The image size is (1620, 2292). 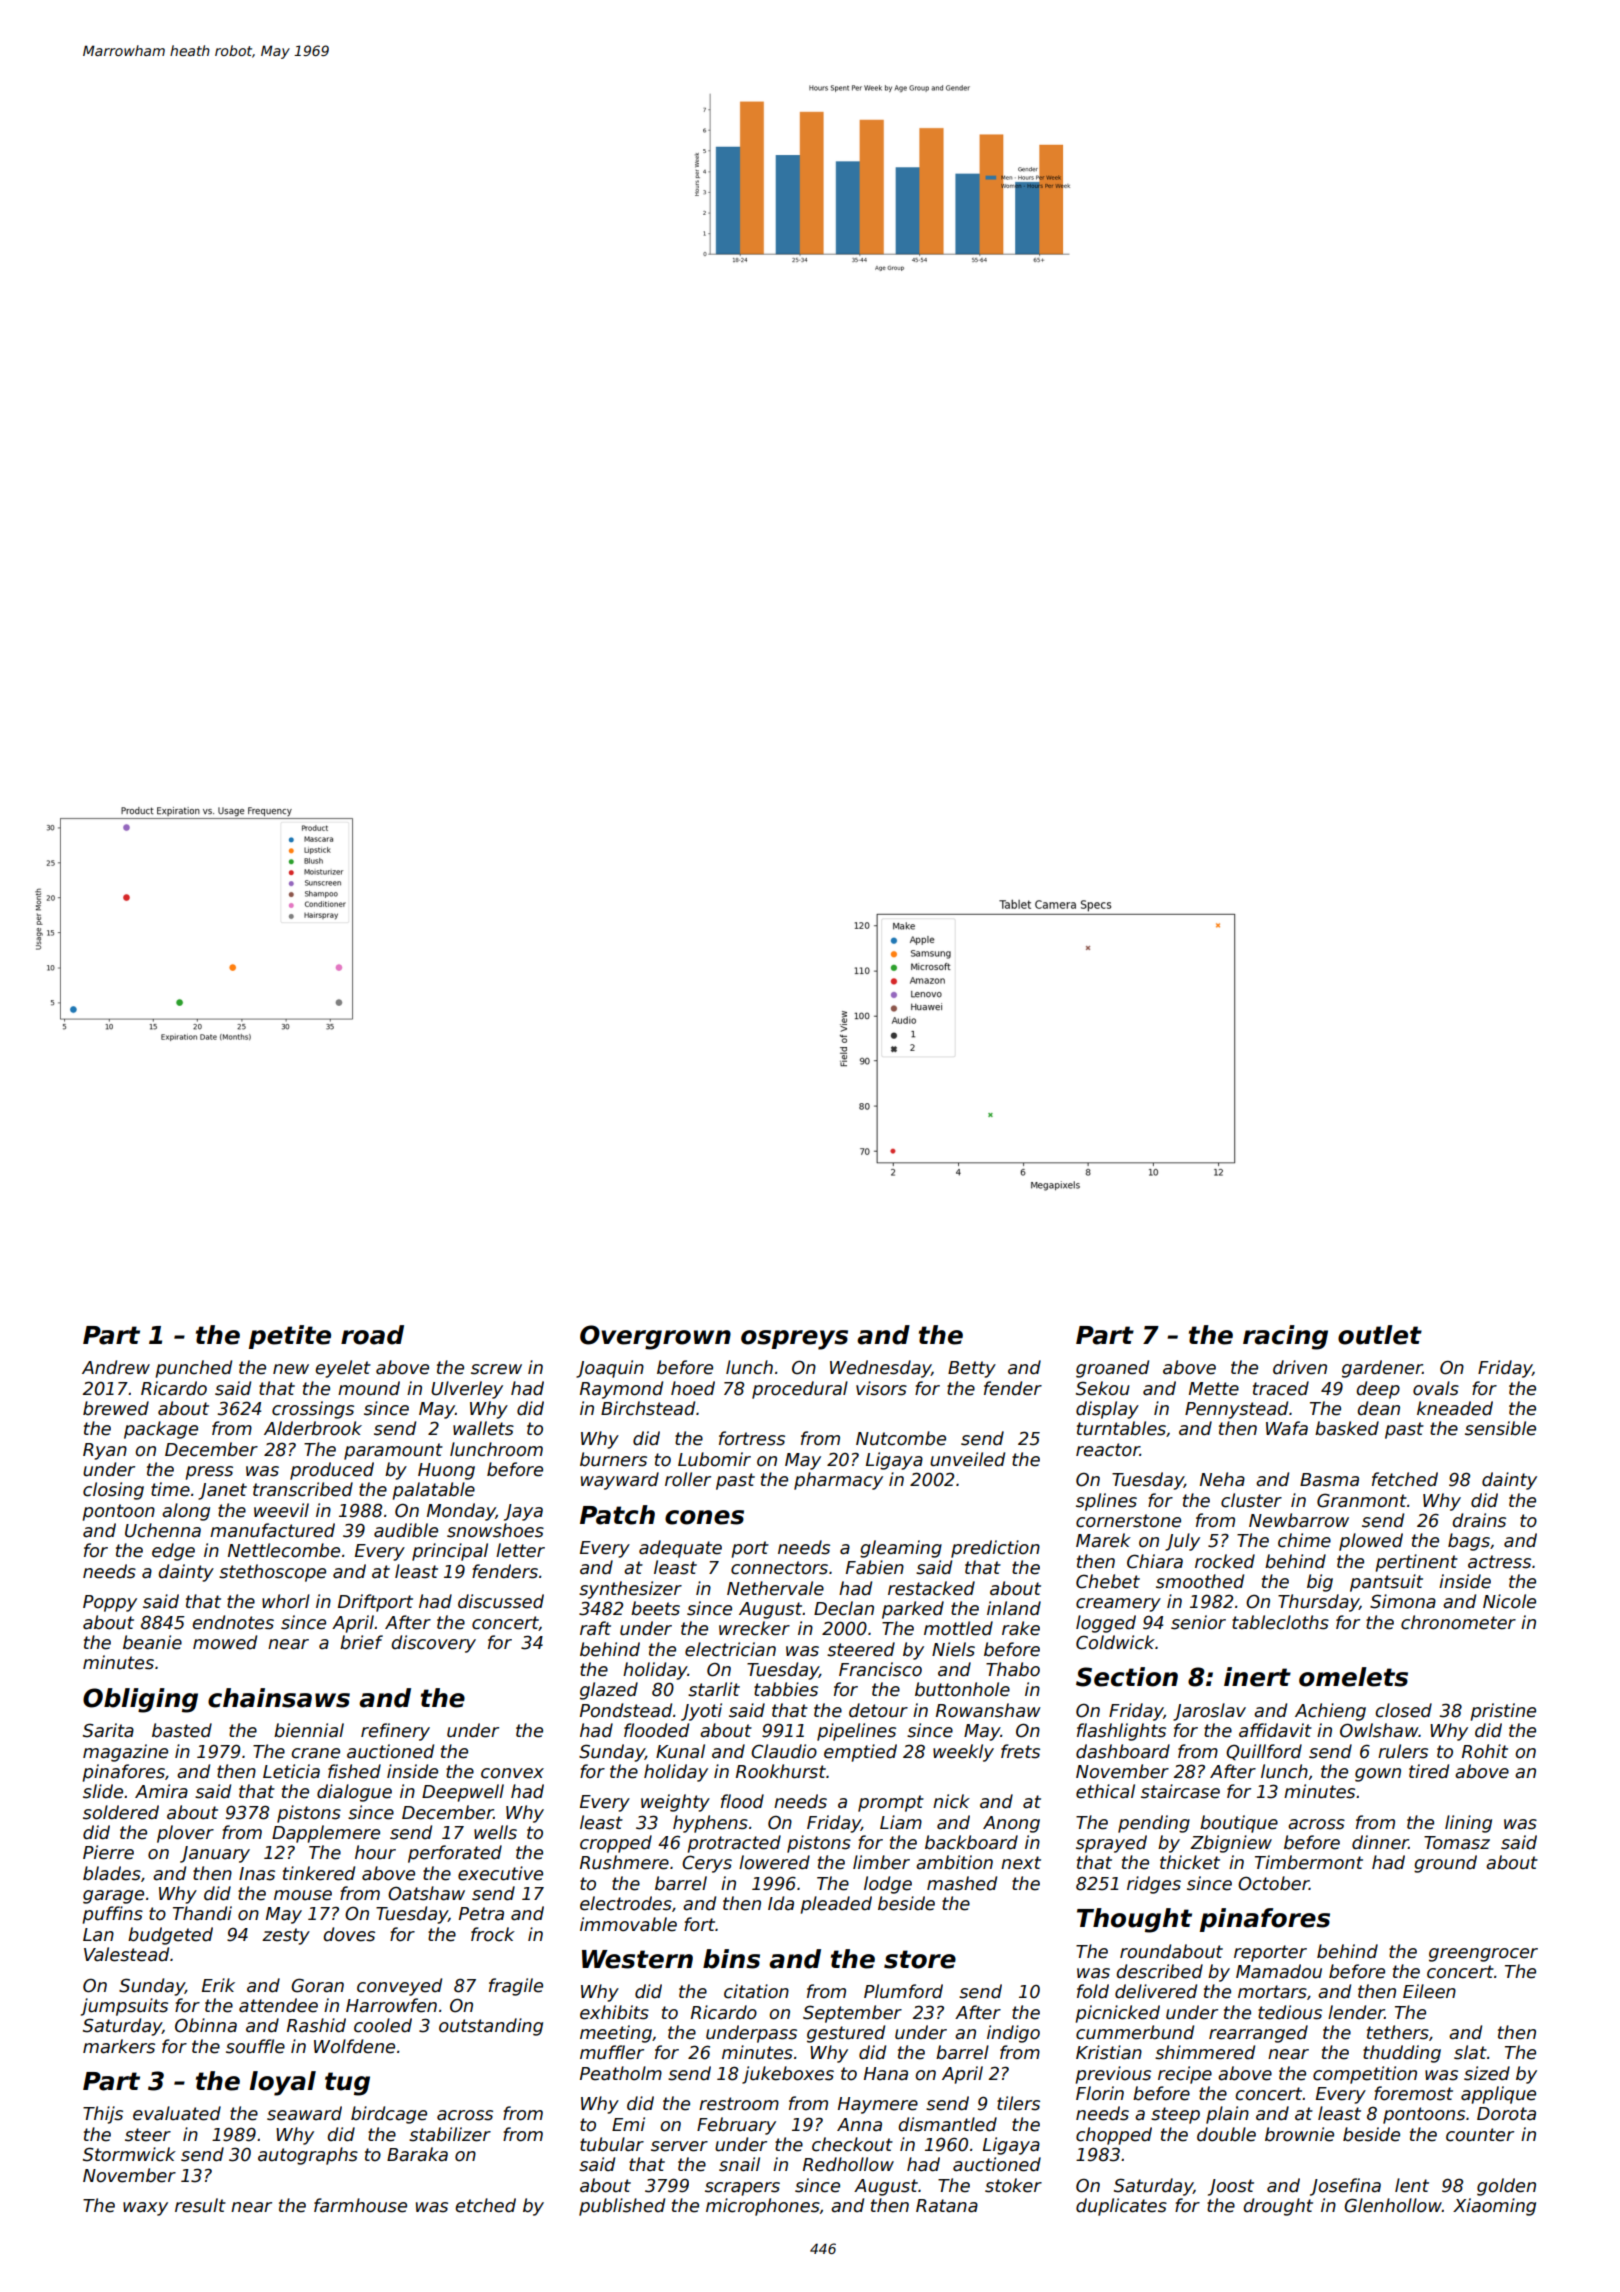 I want to click on petite, so click(x=290, y=1337).
